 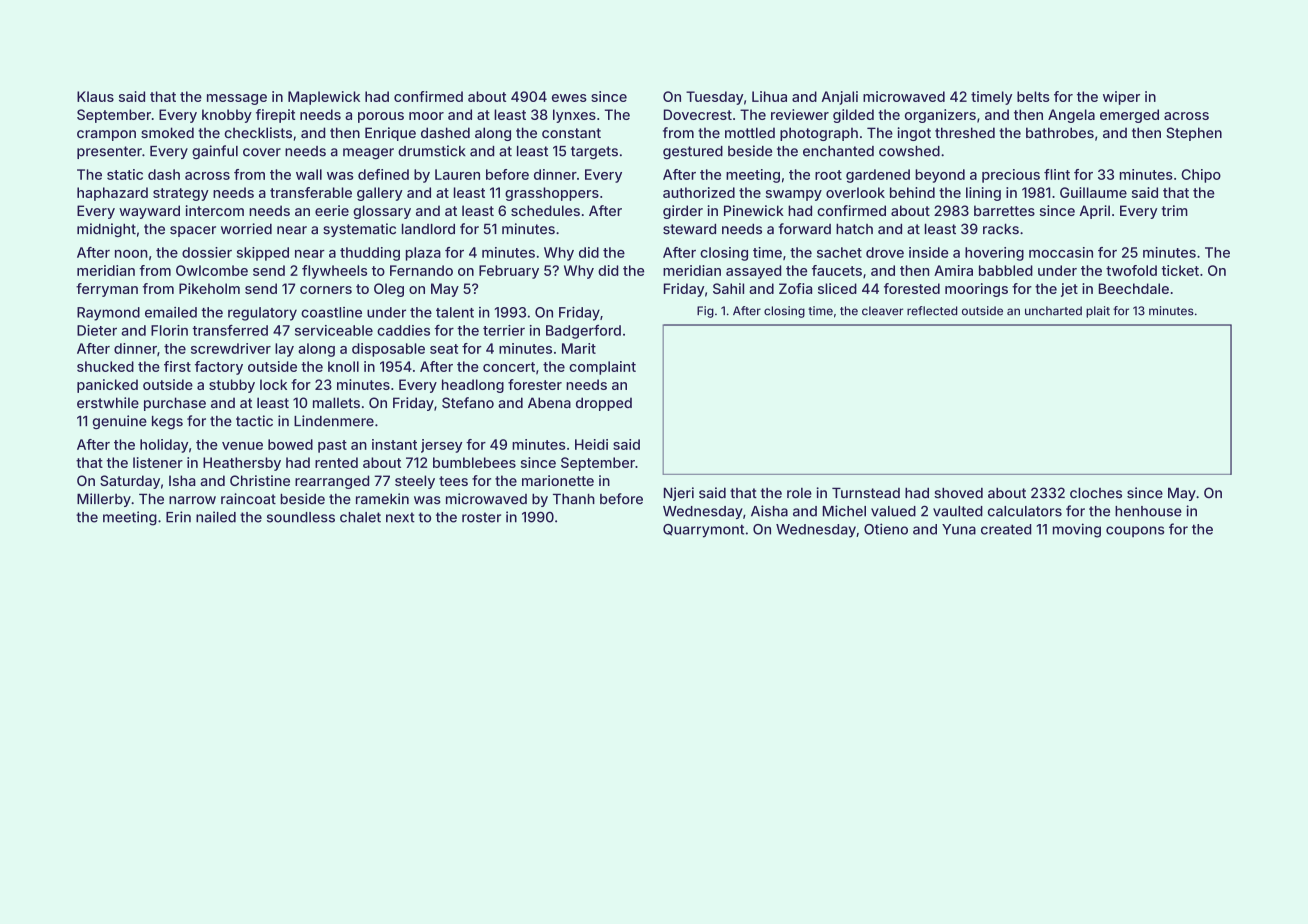 I want to click on serviceable, so click(x=334, y=330).
